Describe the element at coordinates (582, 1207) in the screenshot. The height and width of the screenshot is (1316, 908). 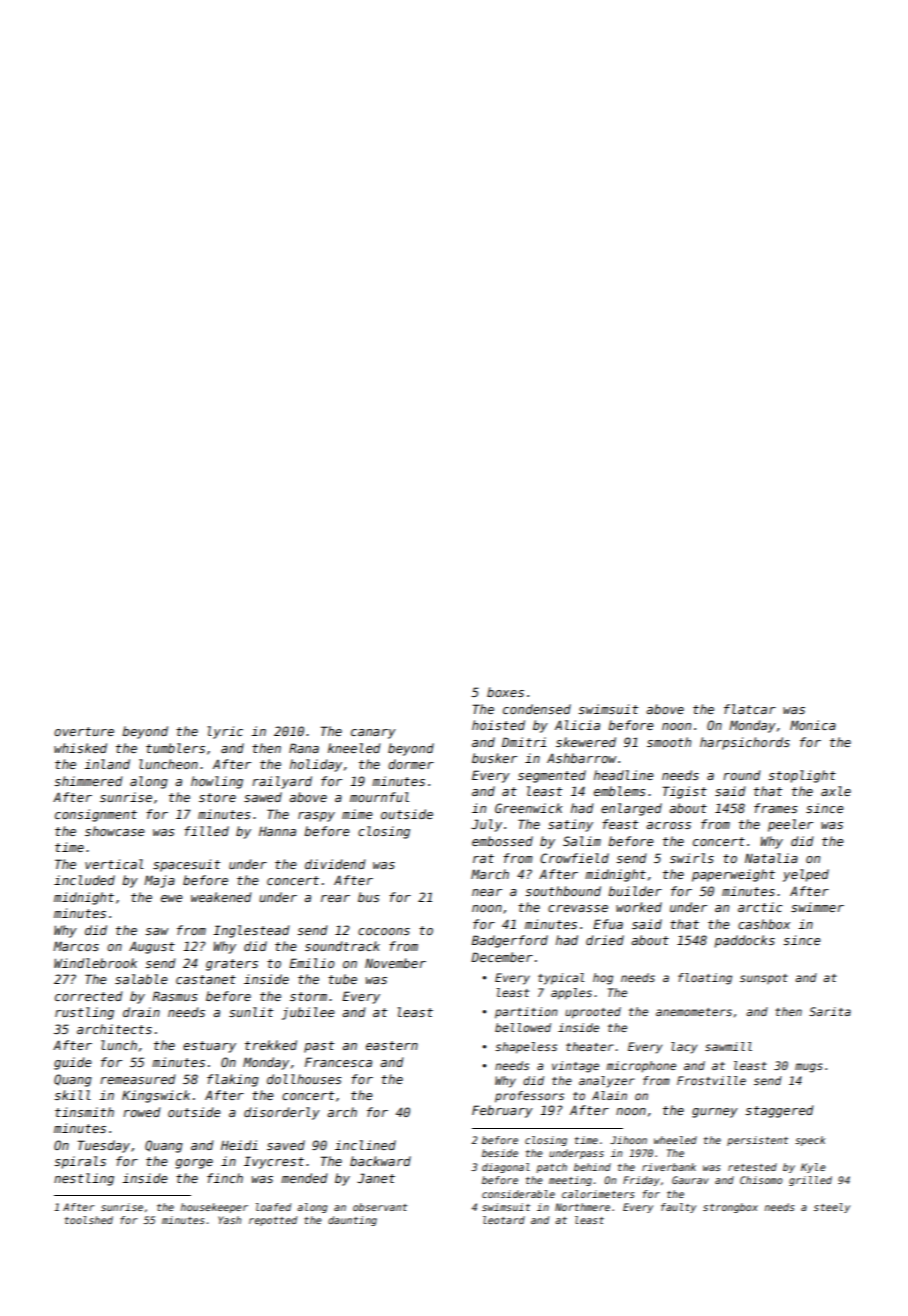
I see `Northmere` at that location.
